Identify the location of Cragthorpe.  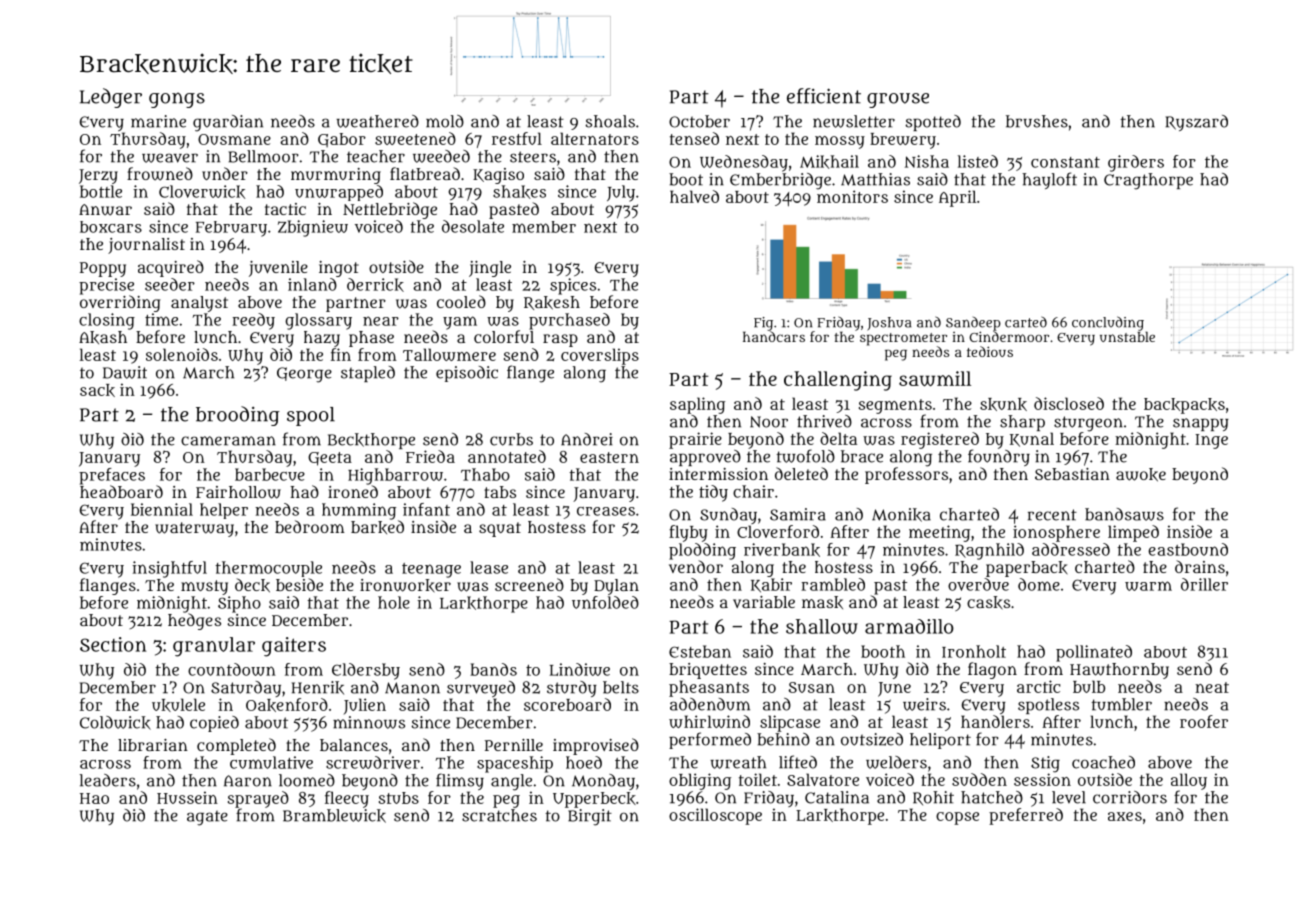
(1148, 181).
